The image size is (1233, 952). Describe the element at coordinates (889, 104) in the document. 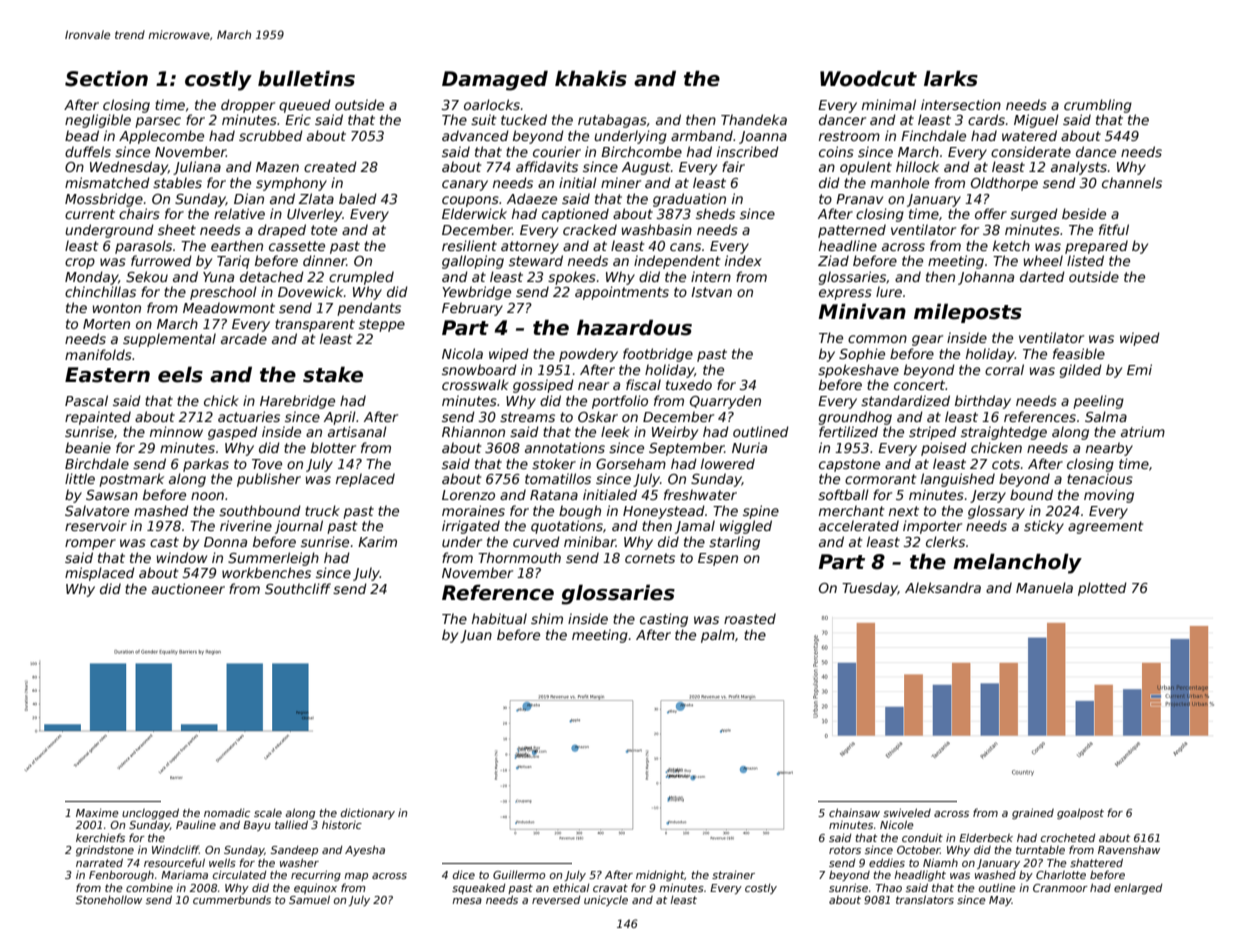

I see `minimal` at that location.
